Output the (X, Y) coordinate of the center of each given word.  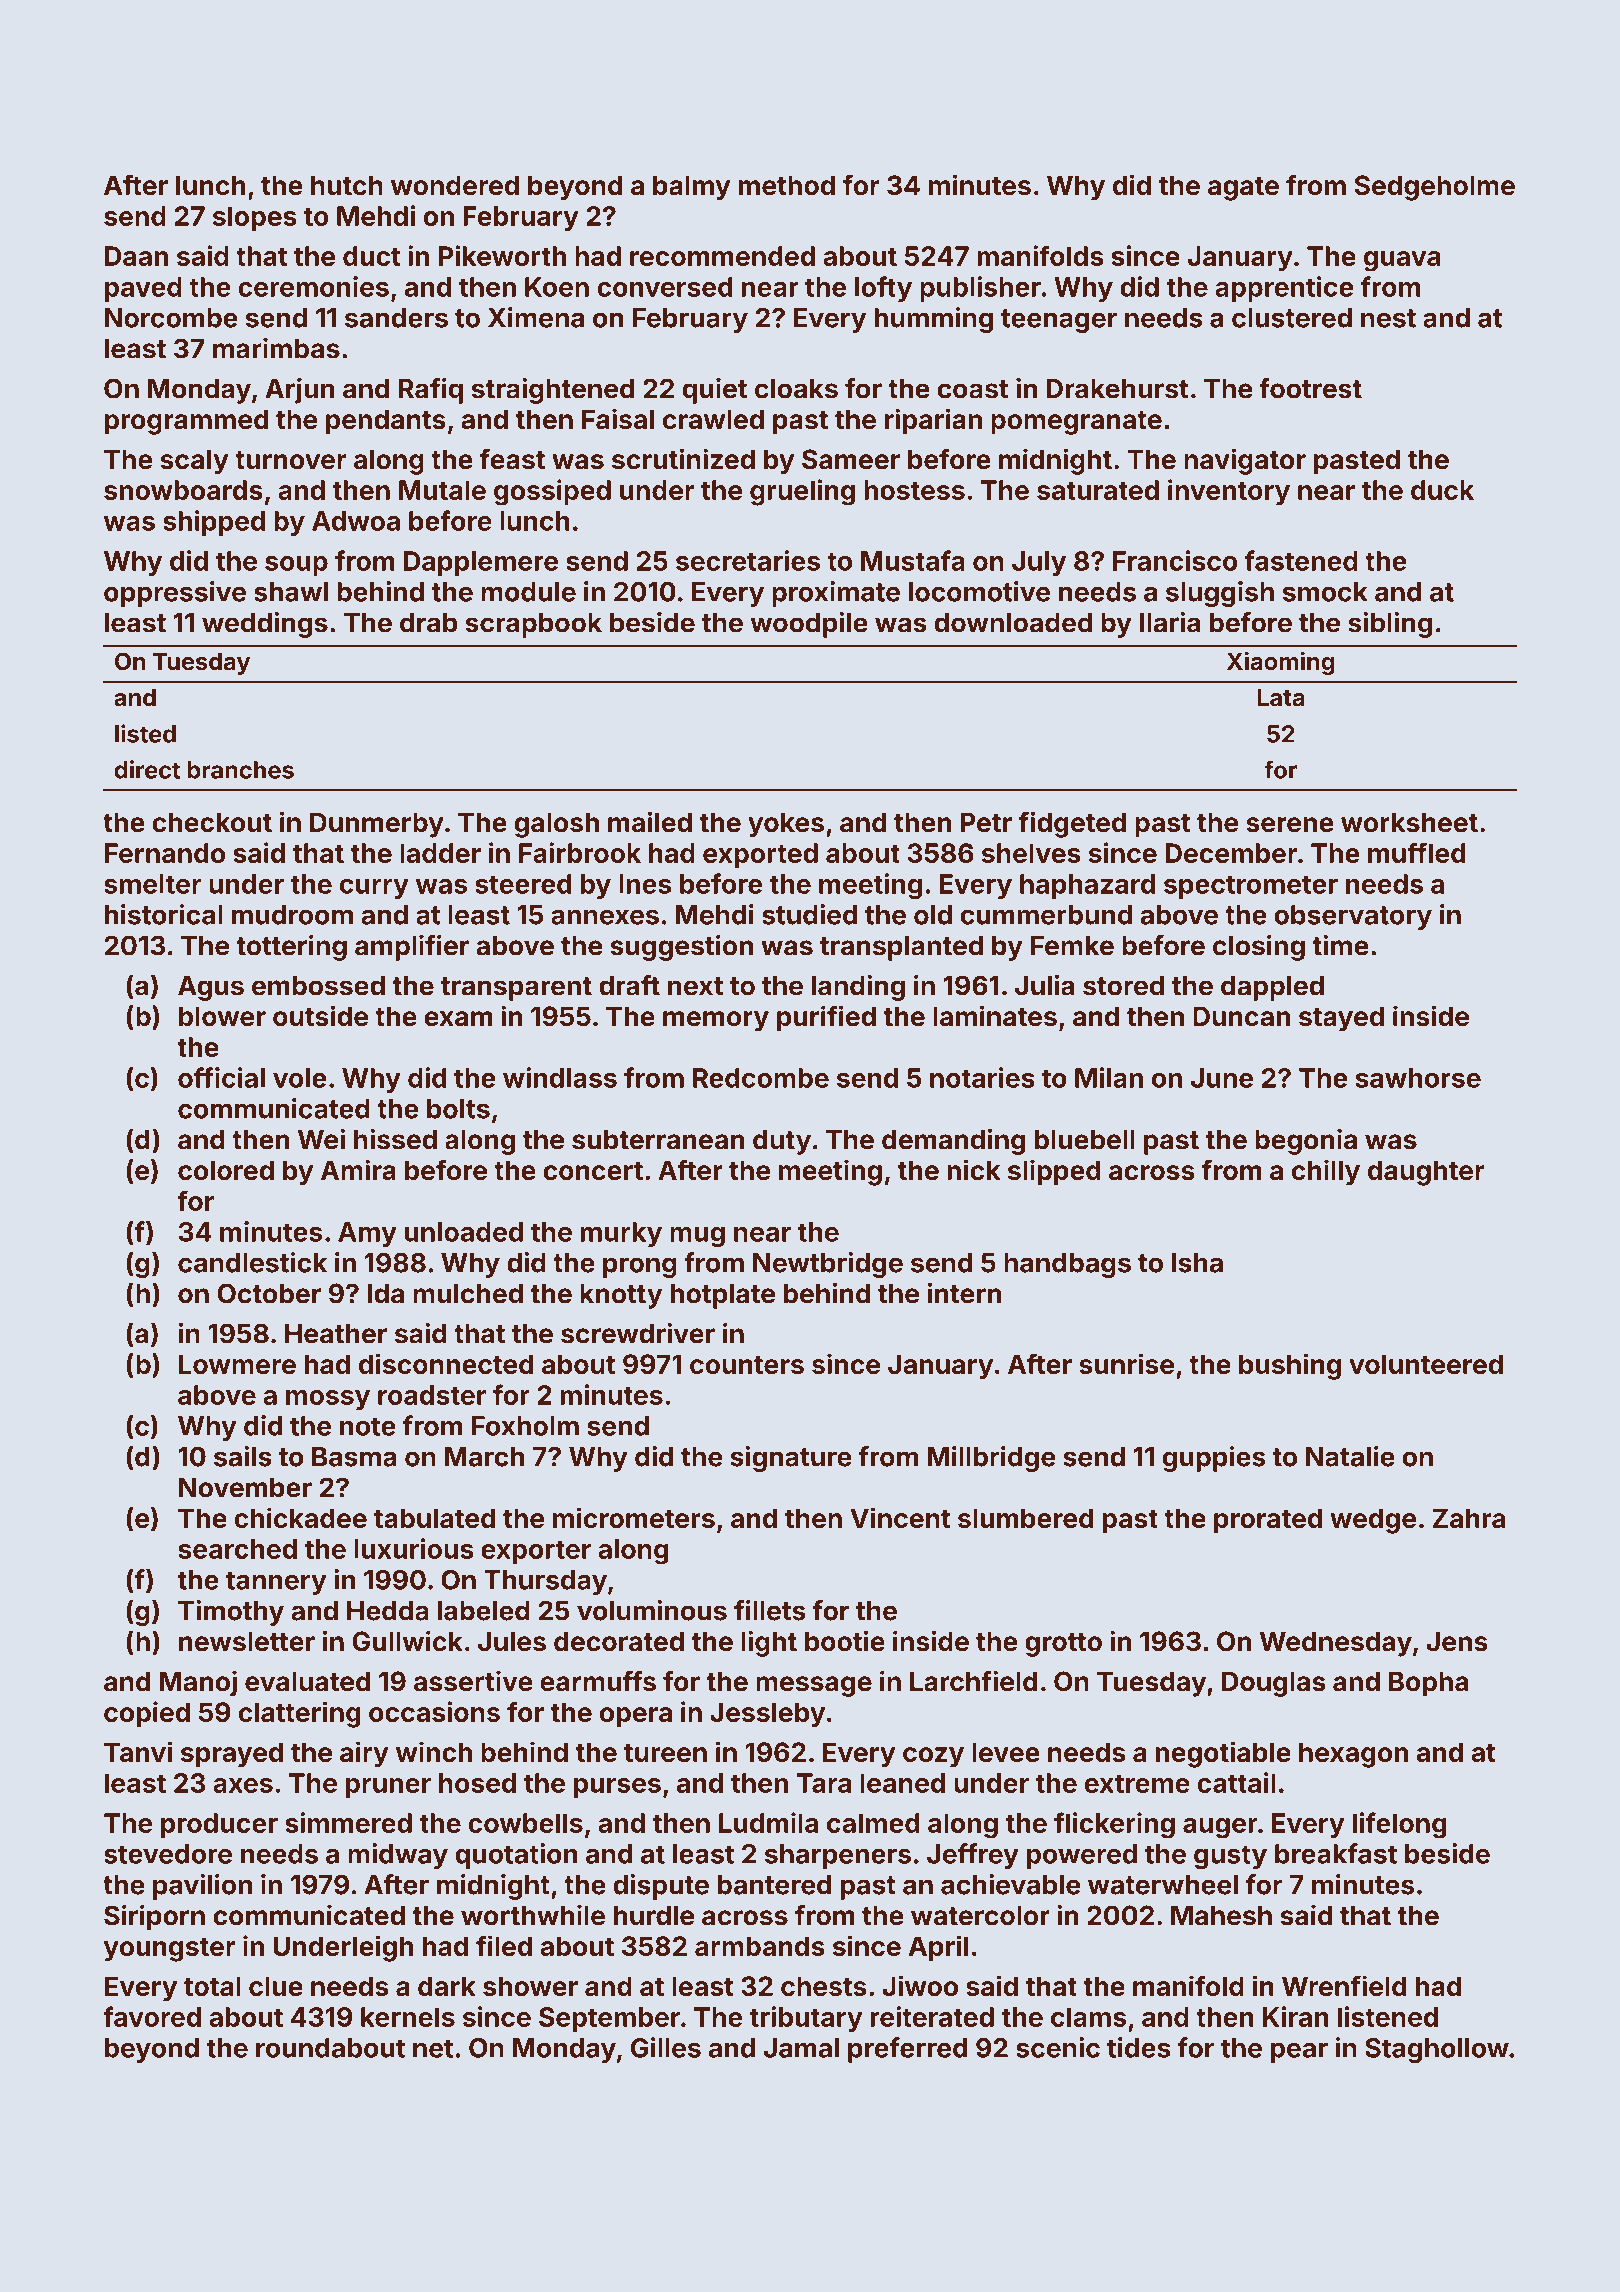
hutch (347, 185)
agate (1243, 189)
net (433, 2048)
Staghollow (1437, 2050)
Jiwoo (920, 1985)
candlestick (252, 1262)
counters (747, 1365)
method (787, 185)
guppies (1214, 1459)
